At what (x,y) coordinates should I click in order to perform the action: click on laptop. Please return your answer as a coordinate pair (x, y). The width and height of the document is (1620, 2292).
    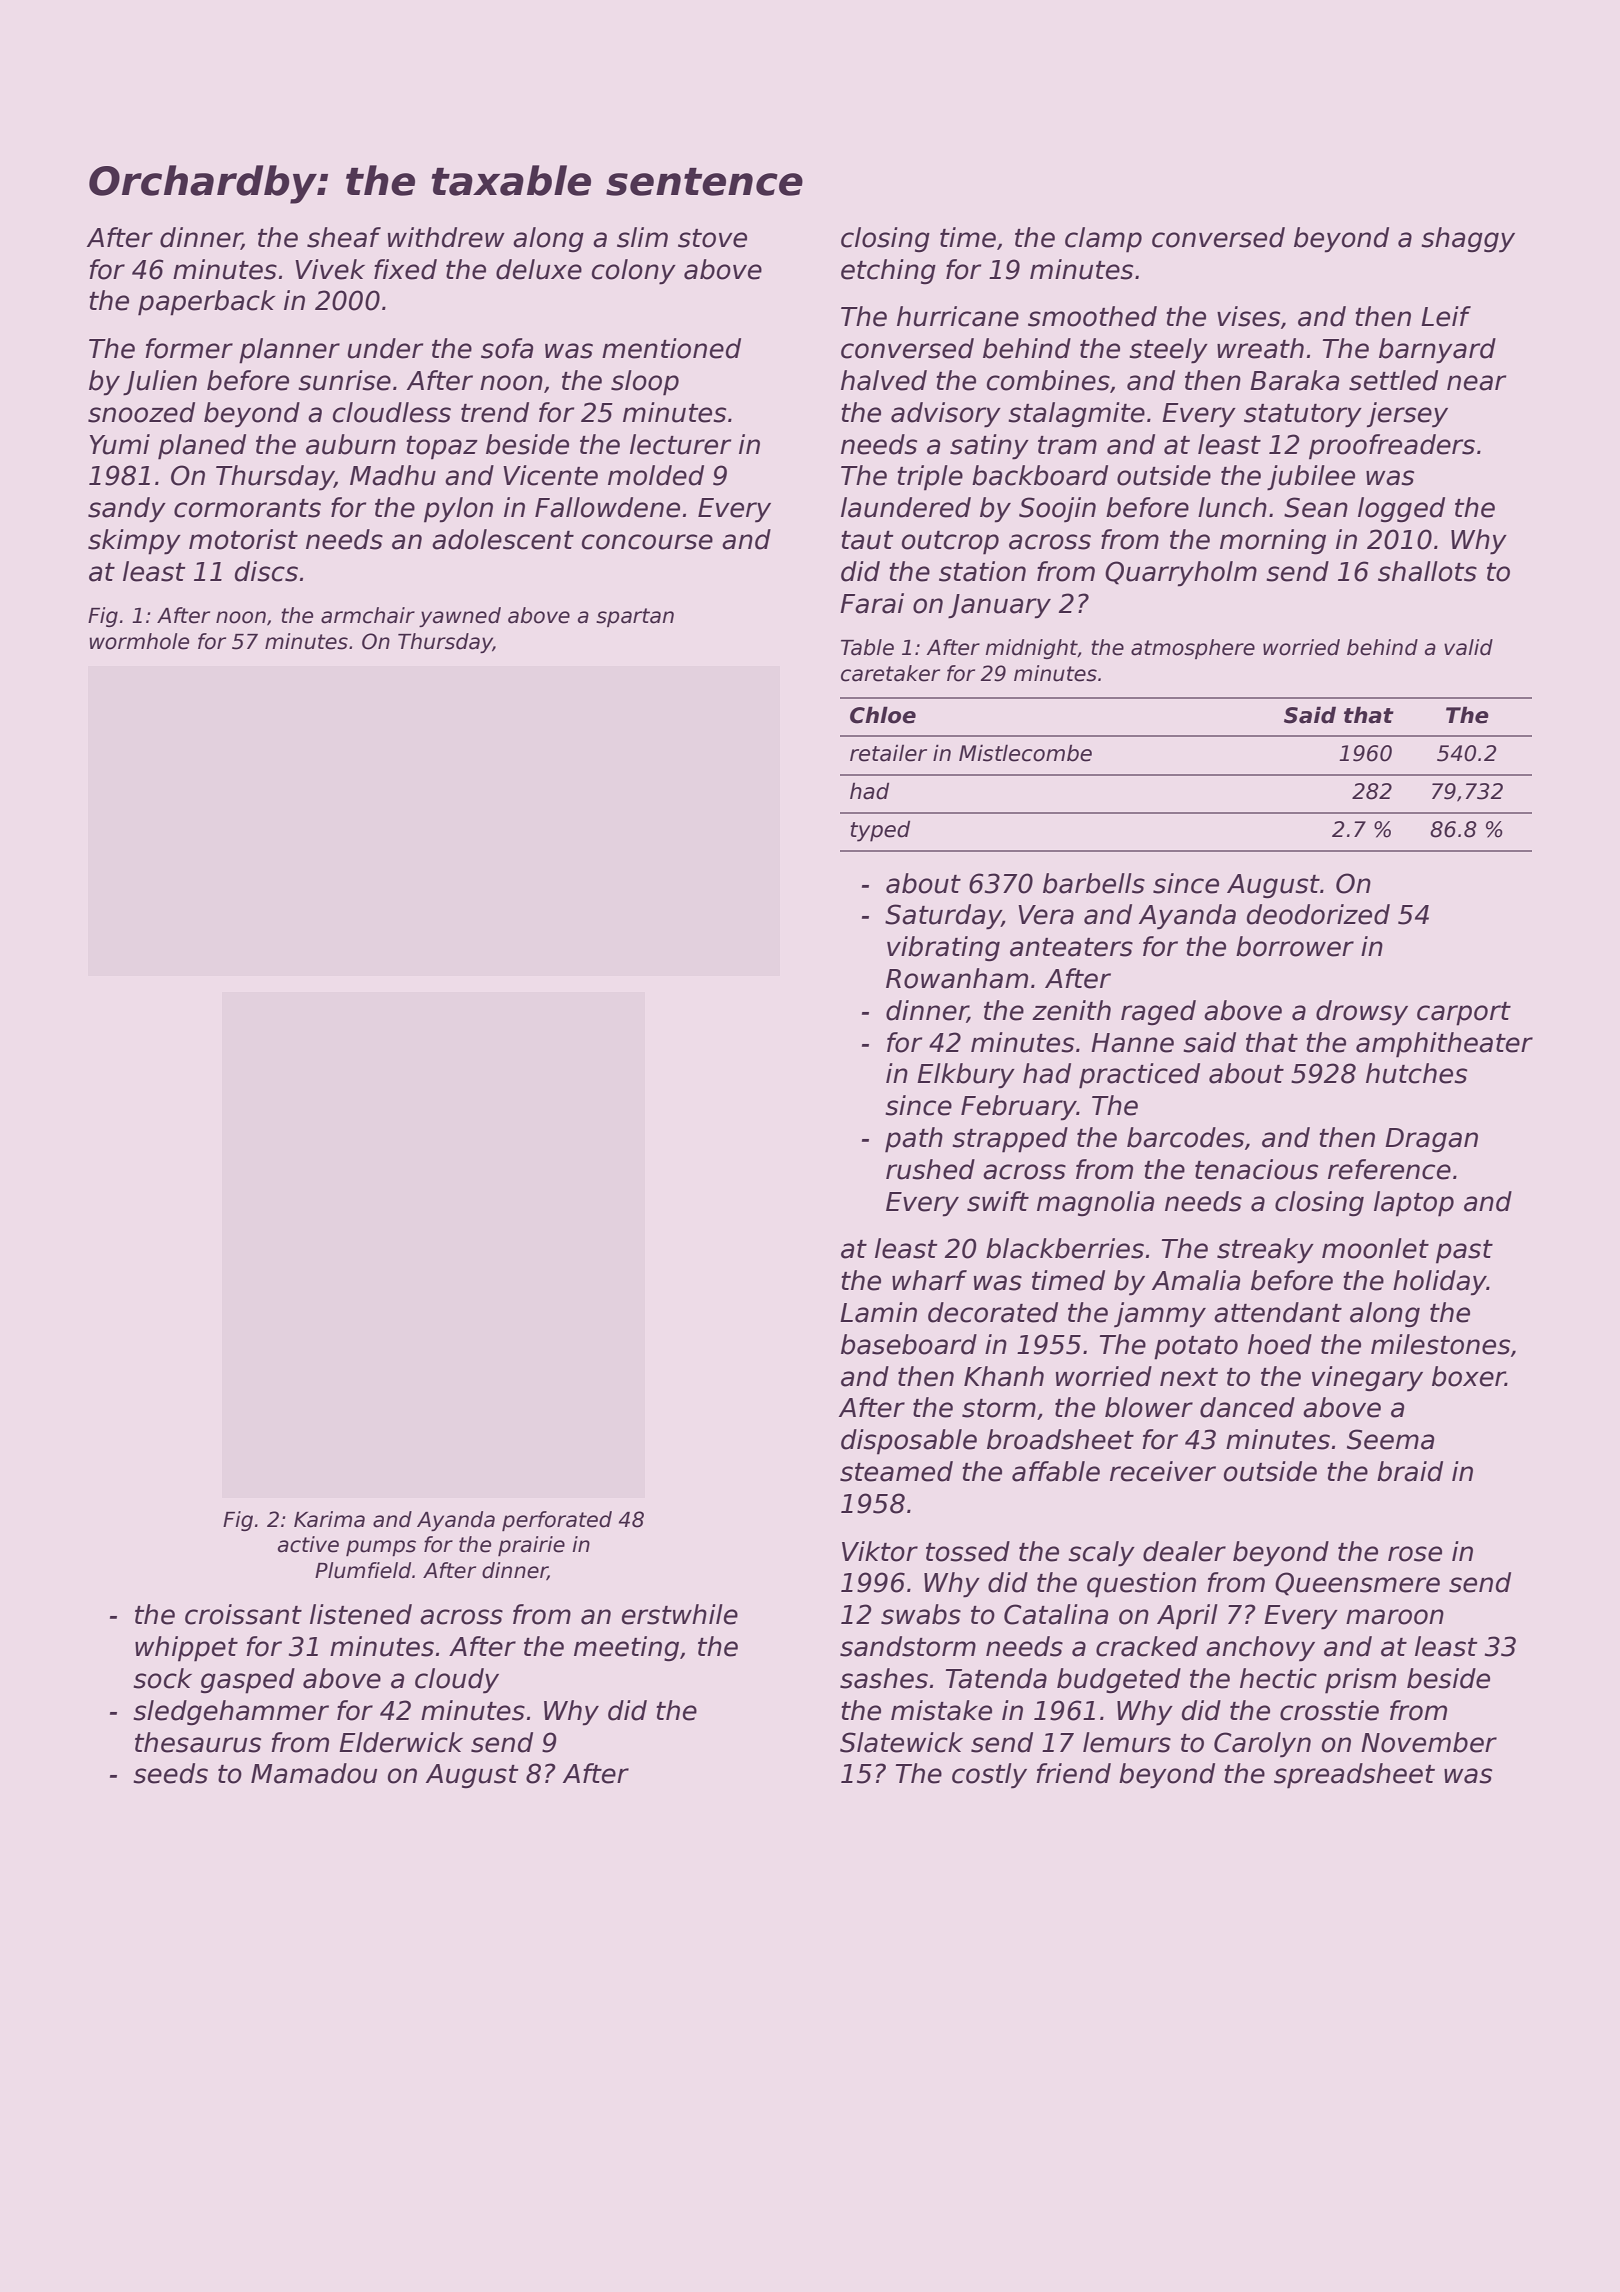
    Looking at the image, I should click on (1414, 1204).
